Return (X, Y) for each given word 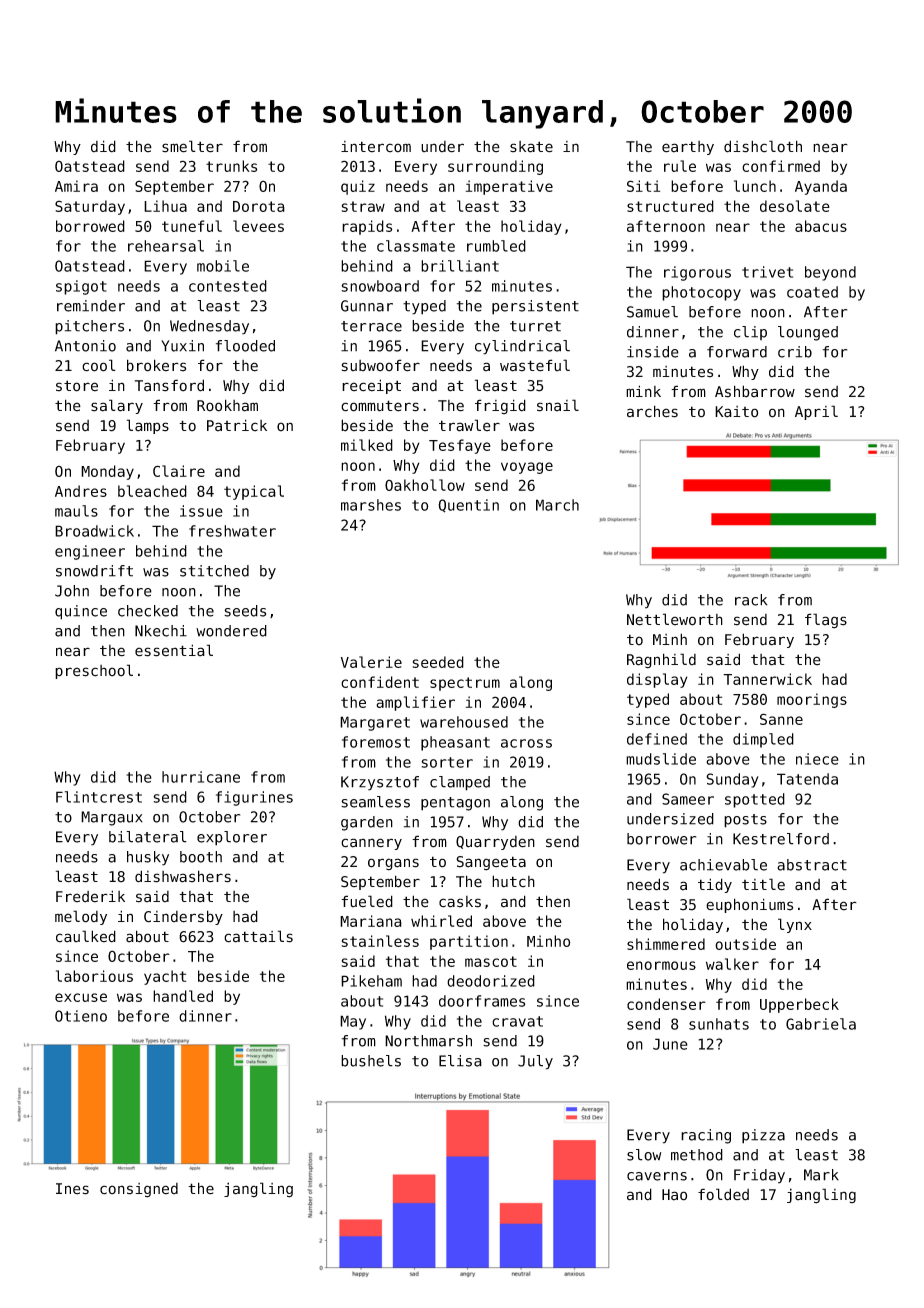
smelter (192, 146)
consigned (139, 1190)
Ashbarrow (755, 391)
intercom (376, 147)
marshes (371, 505)
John (72, 591)
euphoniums (749, 905)
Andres (81, 491)
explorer (232, 838)
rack (751, 600)
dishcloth (763, 146)
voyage (527, 468)
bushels (371, 1061)
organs (393, 864)
